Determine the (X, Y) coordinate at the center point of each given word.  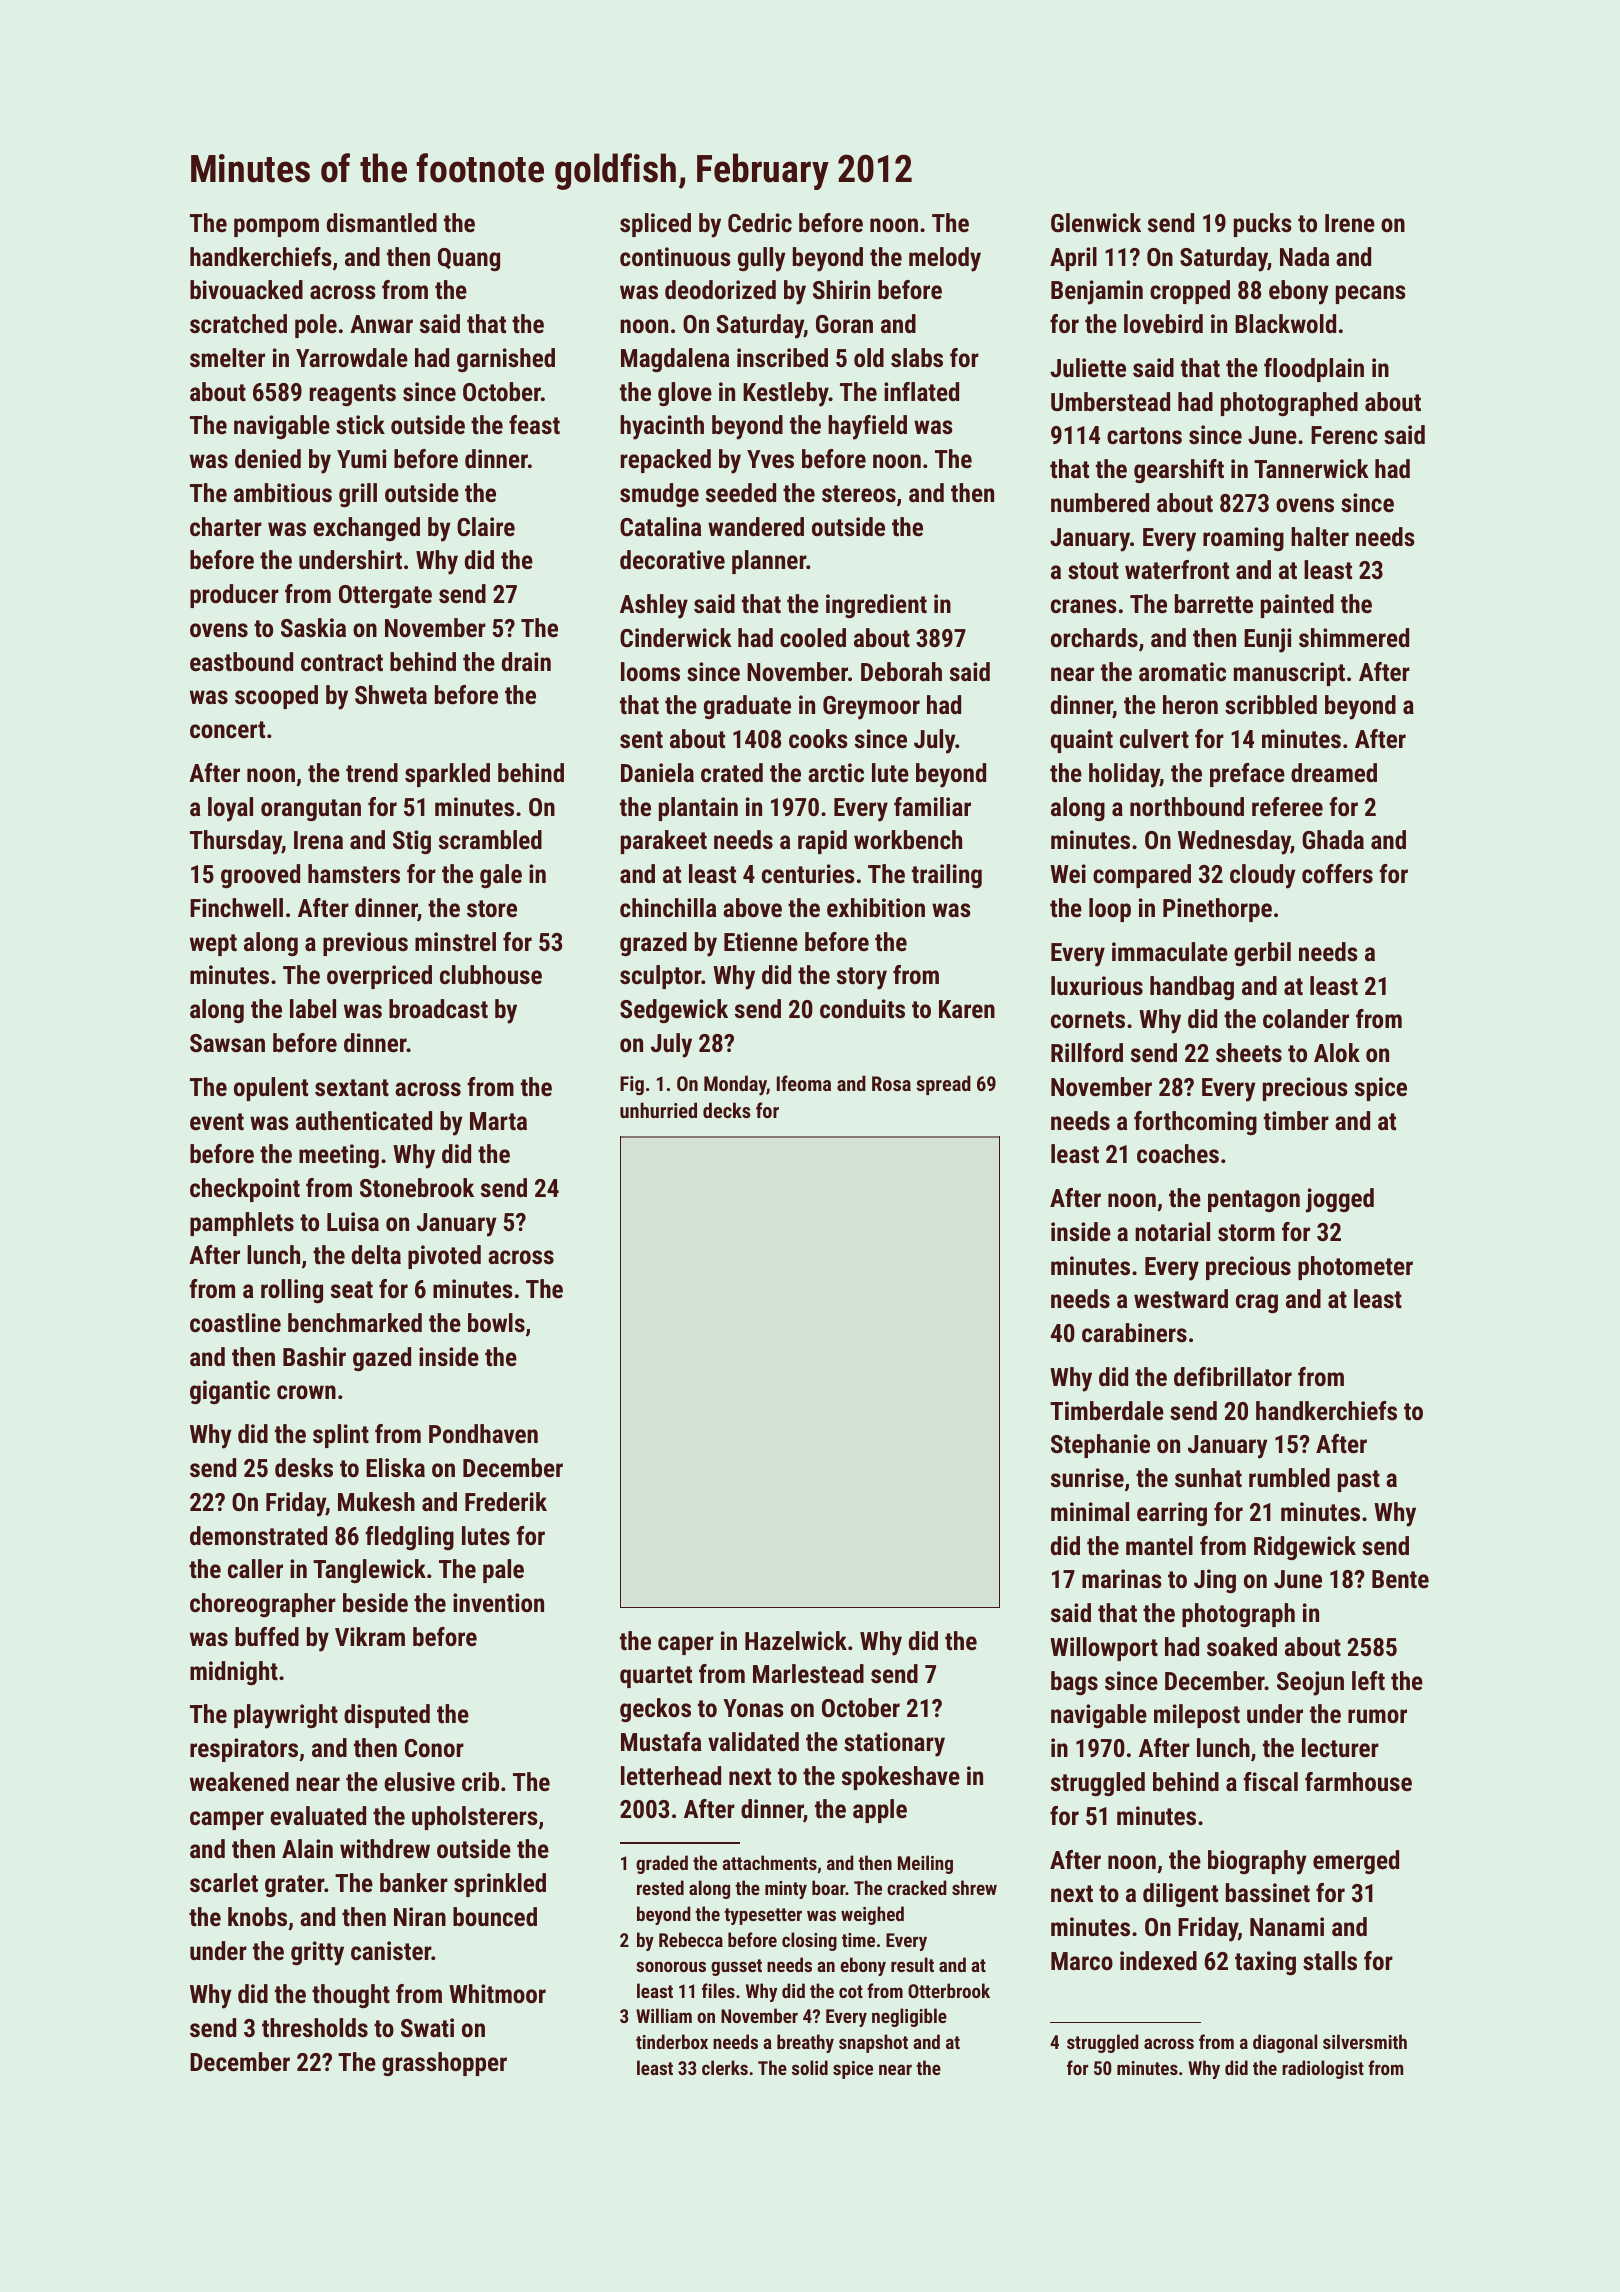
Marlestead (808, 1673)
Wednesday (1234, 842)
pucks (1263, 225)
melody (945, 259)
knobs (257, 1916)
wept (213, 945)
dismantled (382, 222)
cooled (813, 637)
